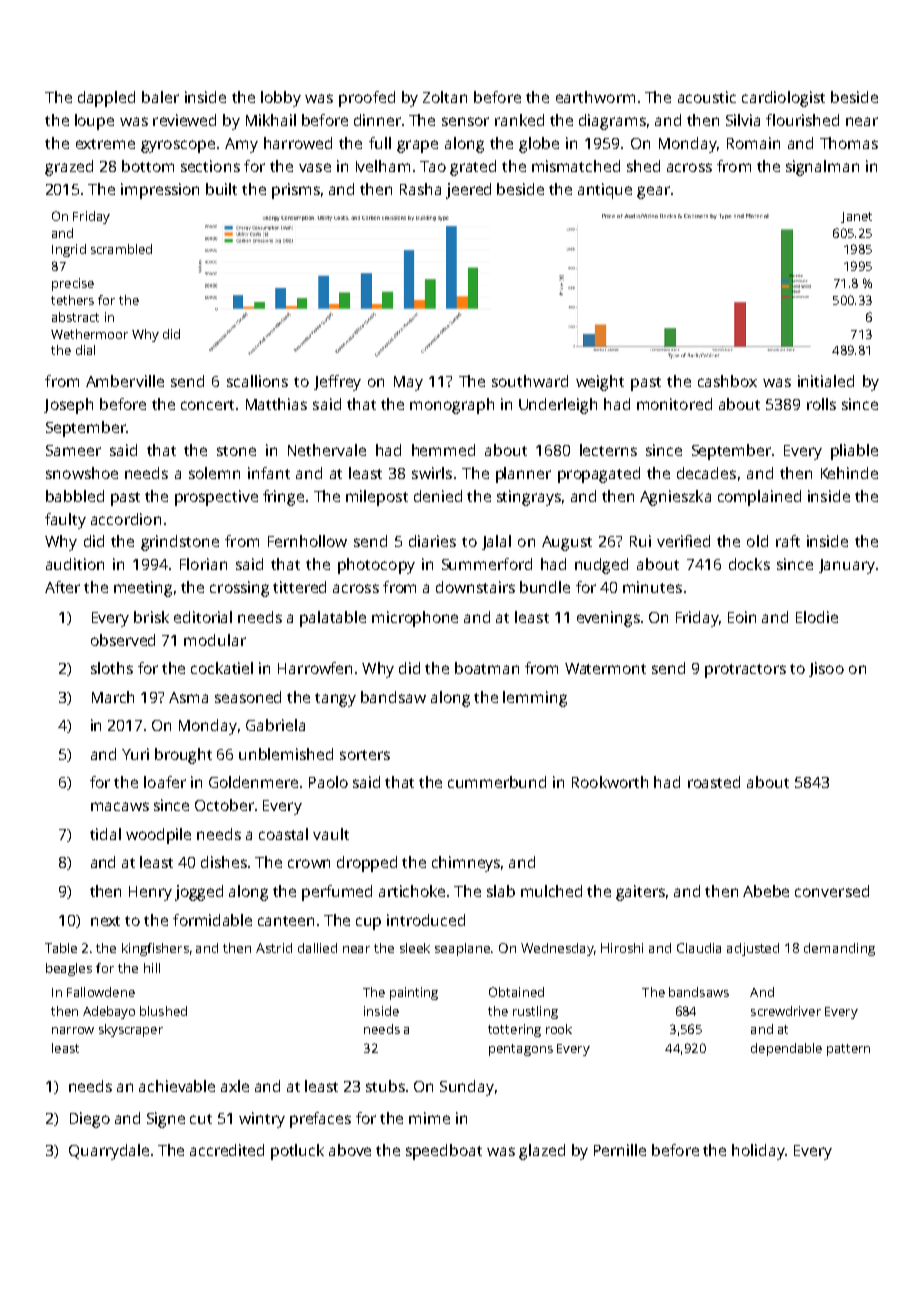 The image size is (924, 1314). Describe the element at coordinates (640, 893) in the screenshot. I see `gaiters` at that location.
